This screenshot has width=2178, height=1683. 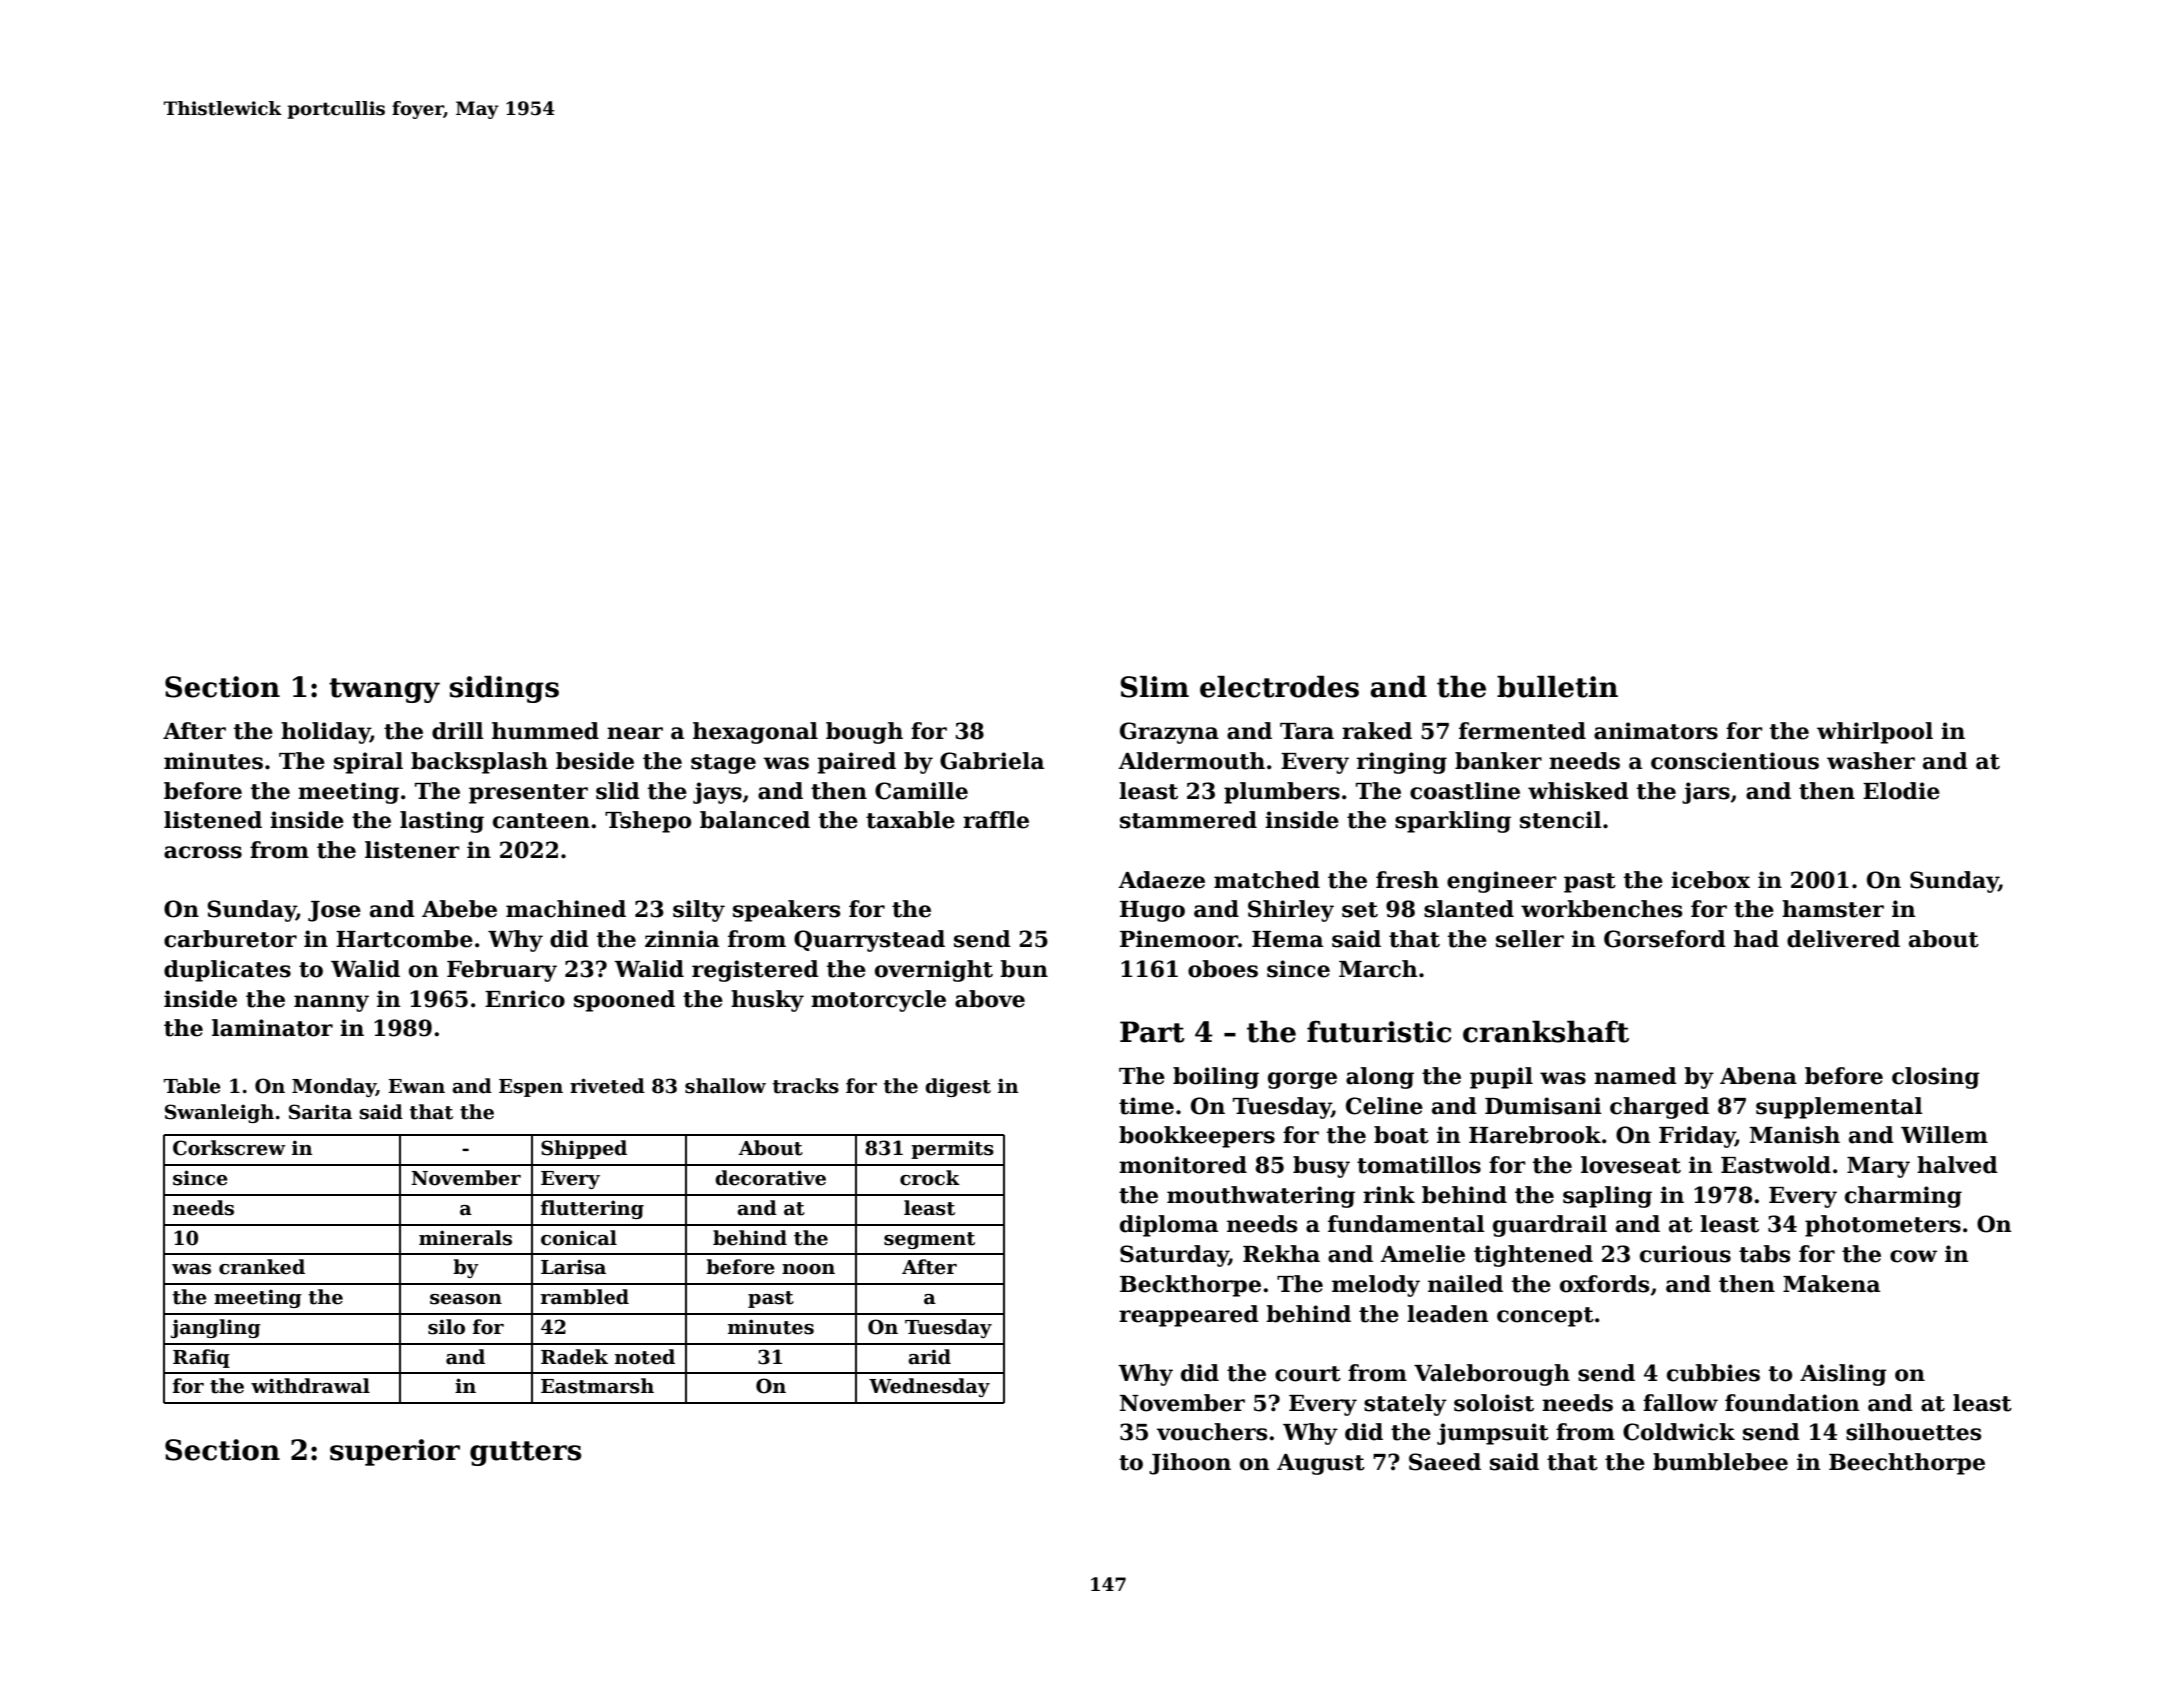 I want to click on Beechthorpe, so click(x=1907, y=1464).
